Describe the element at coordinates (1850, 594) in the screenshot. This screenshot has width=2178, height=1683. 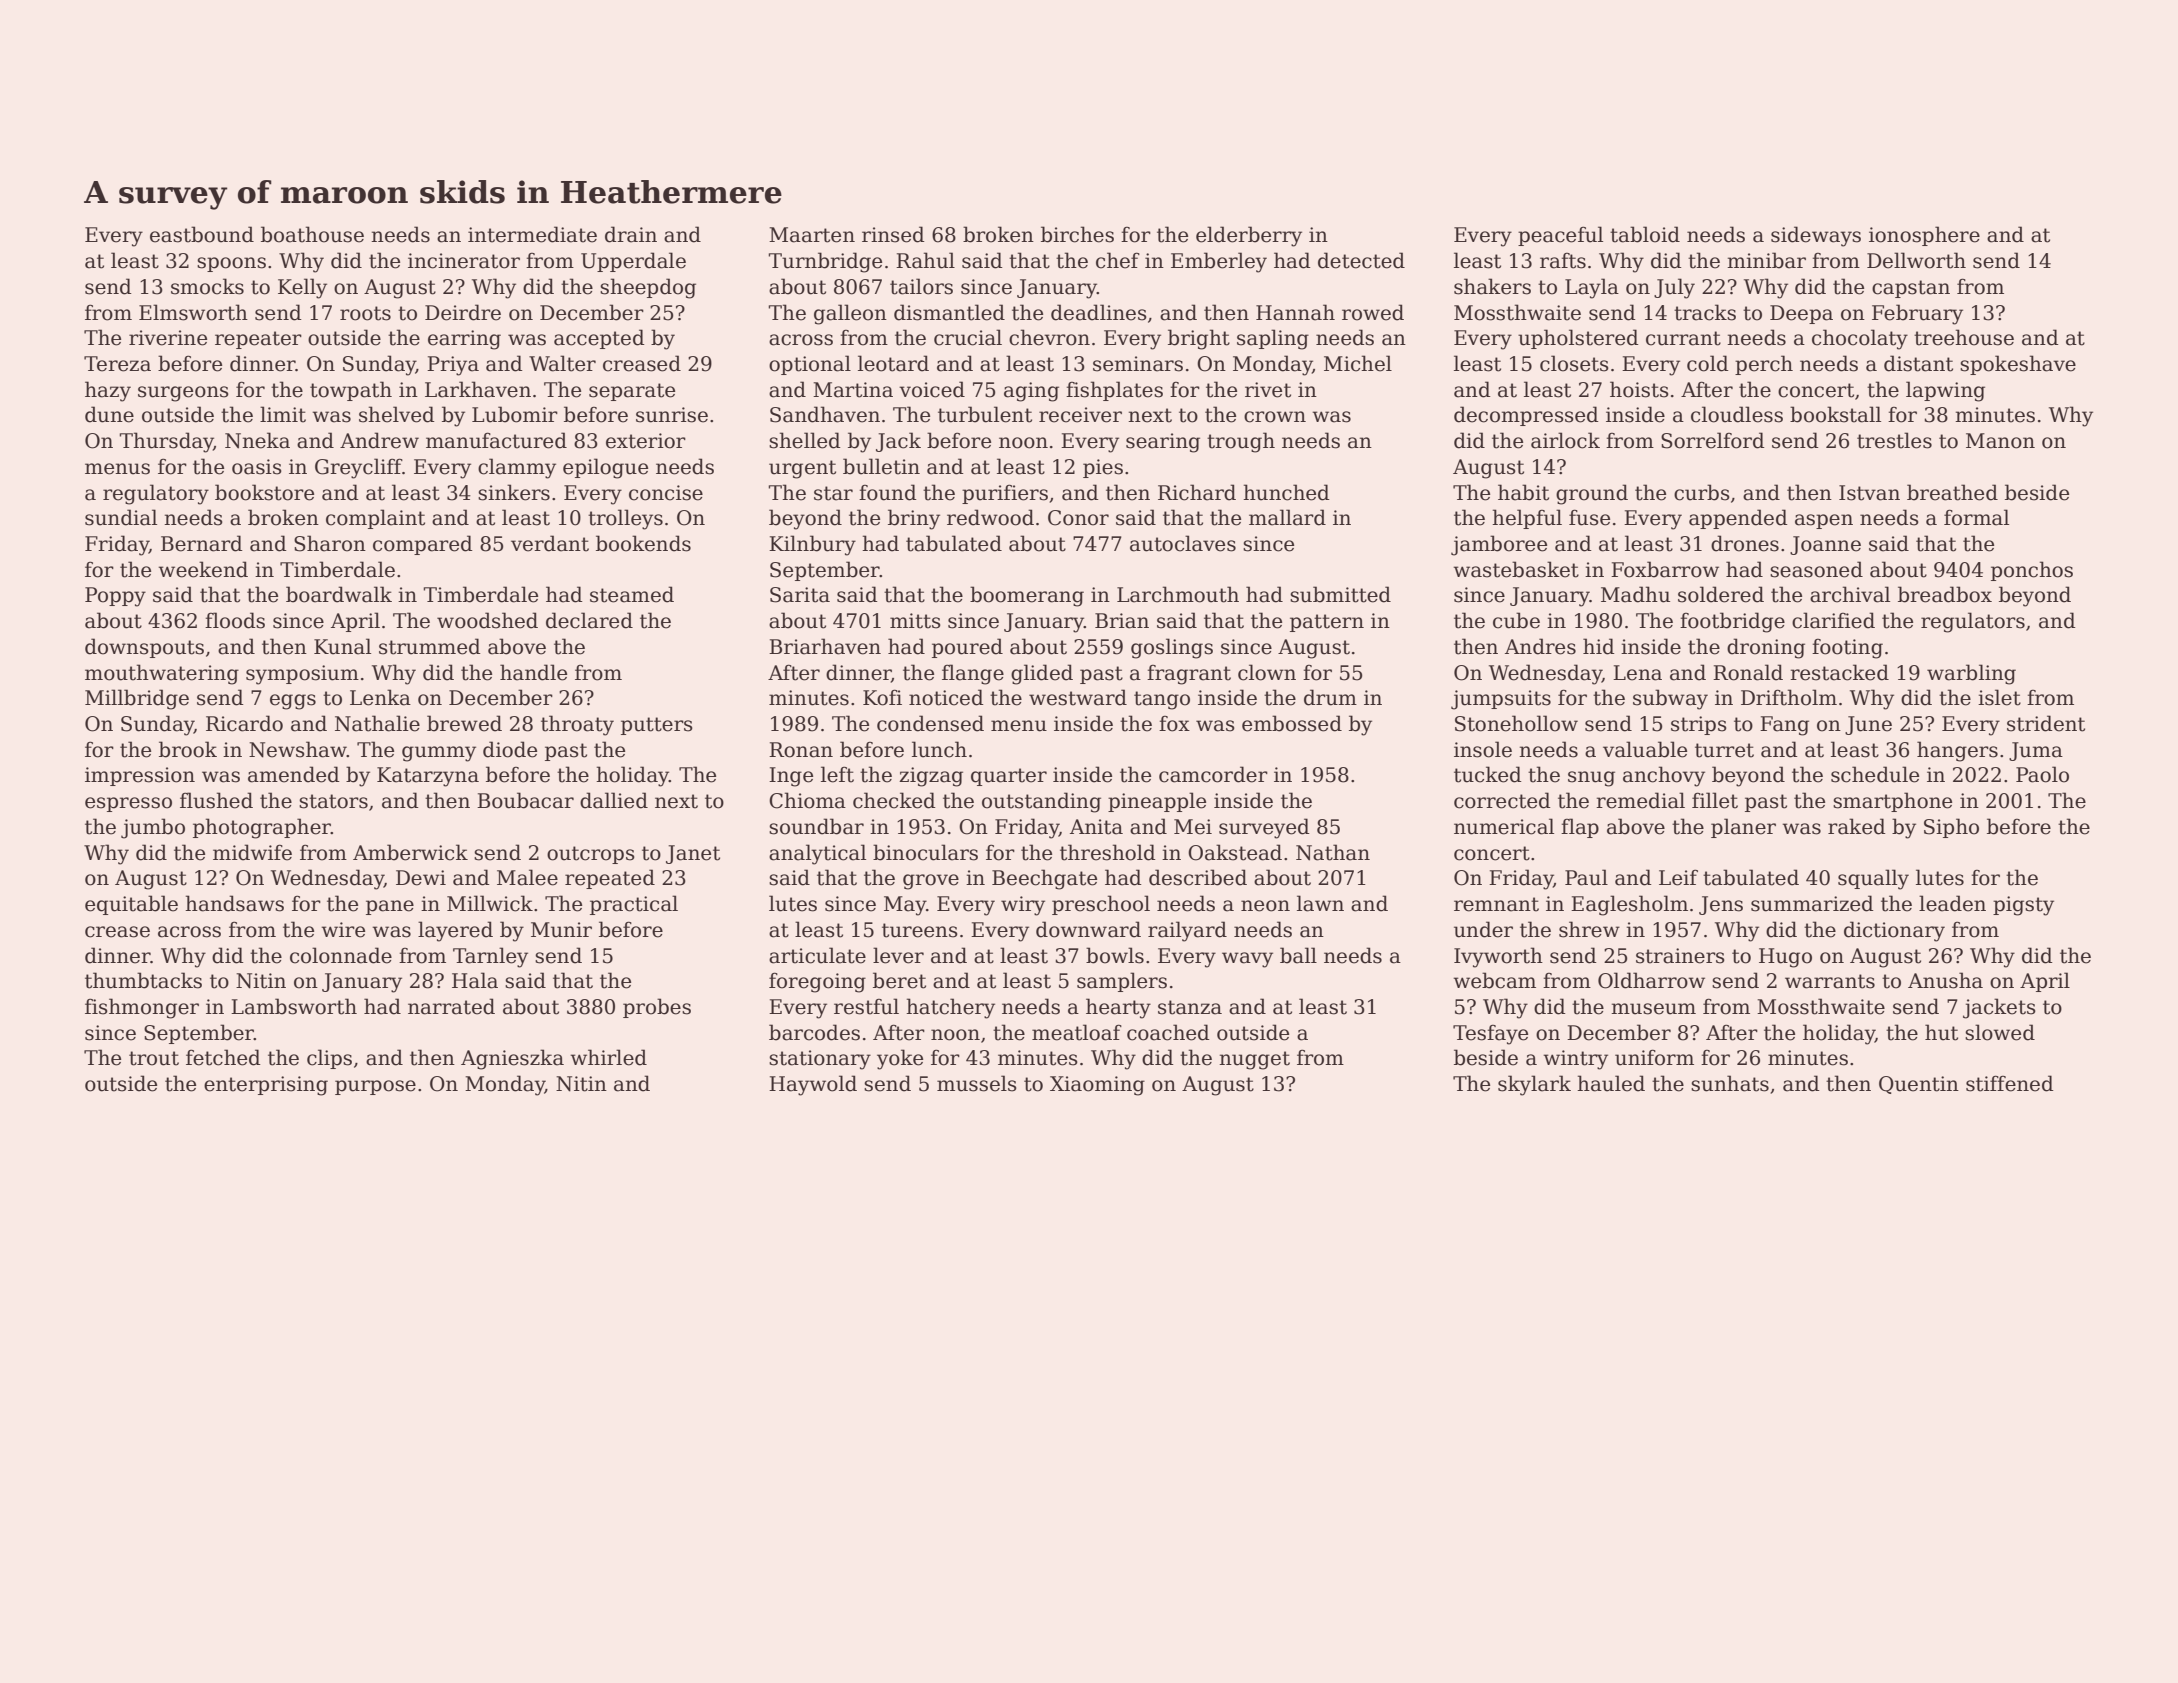
I see `archival` at that location.
